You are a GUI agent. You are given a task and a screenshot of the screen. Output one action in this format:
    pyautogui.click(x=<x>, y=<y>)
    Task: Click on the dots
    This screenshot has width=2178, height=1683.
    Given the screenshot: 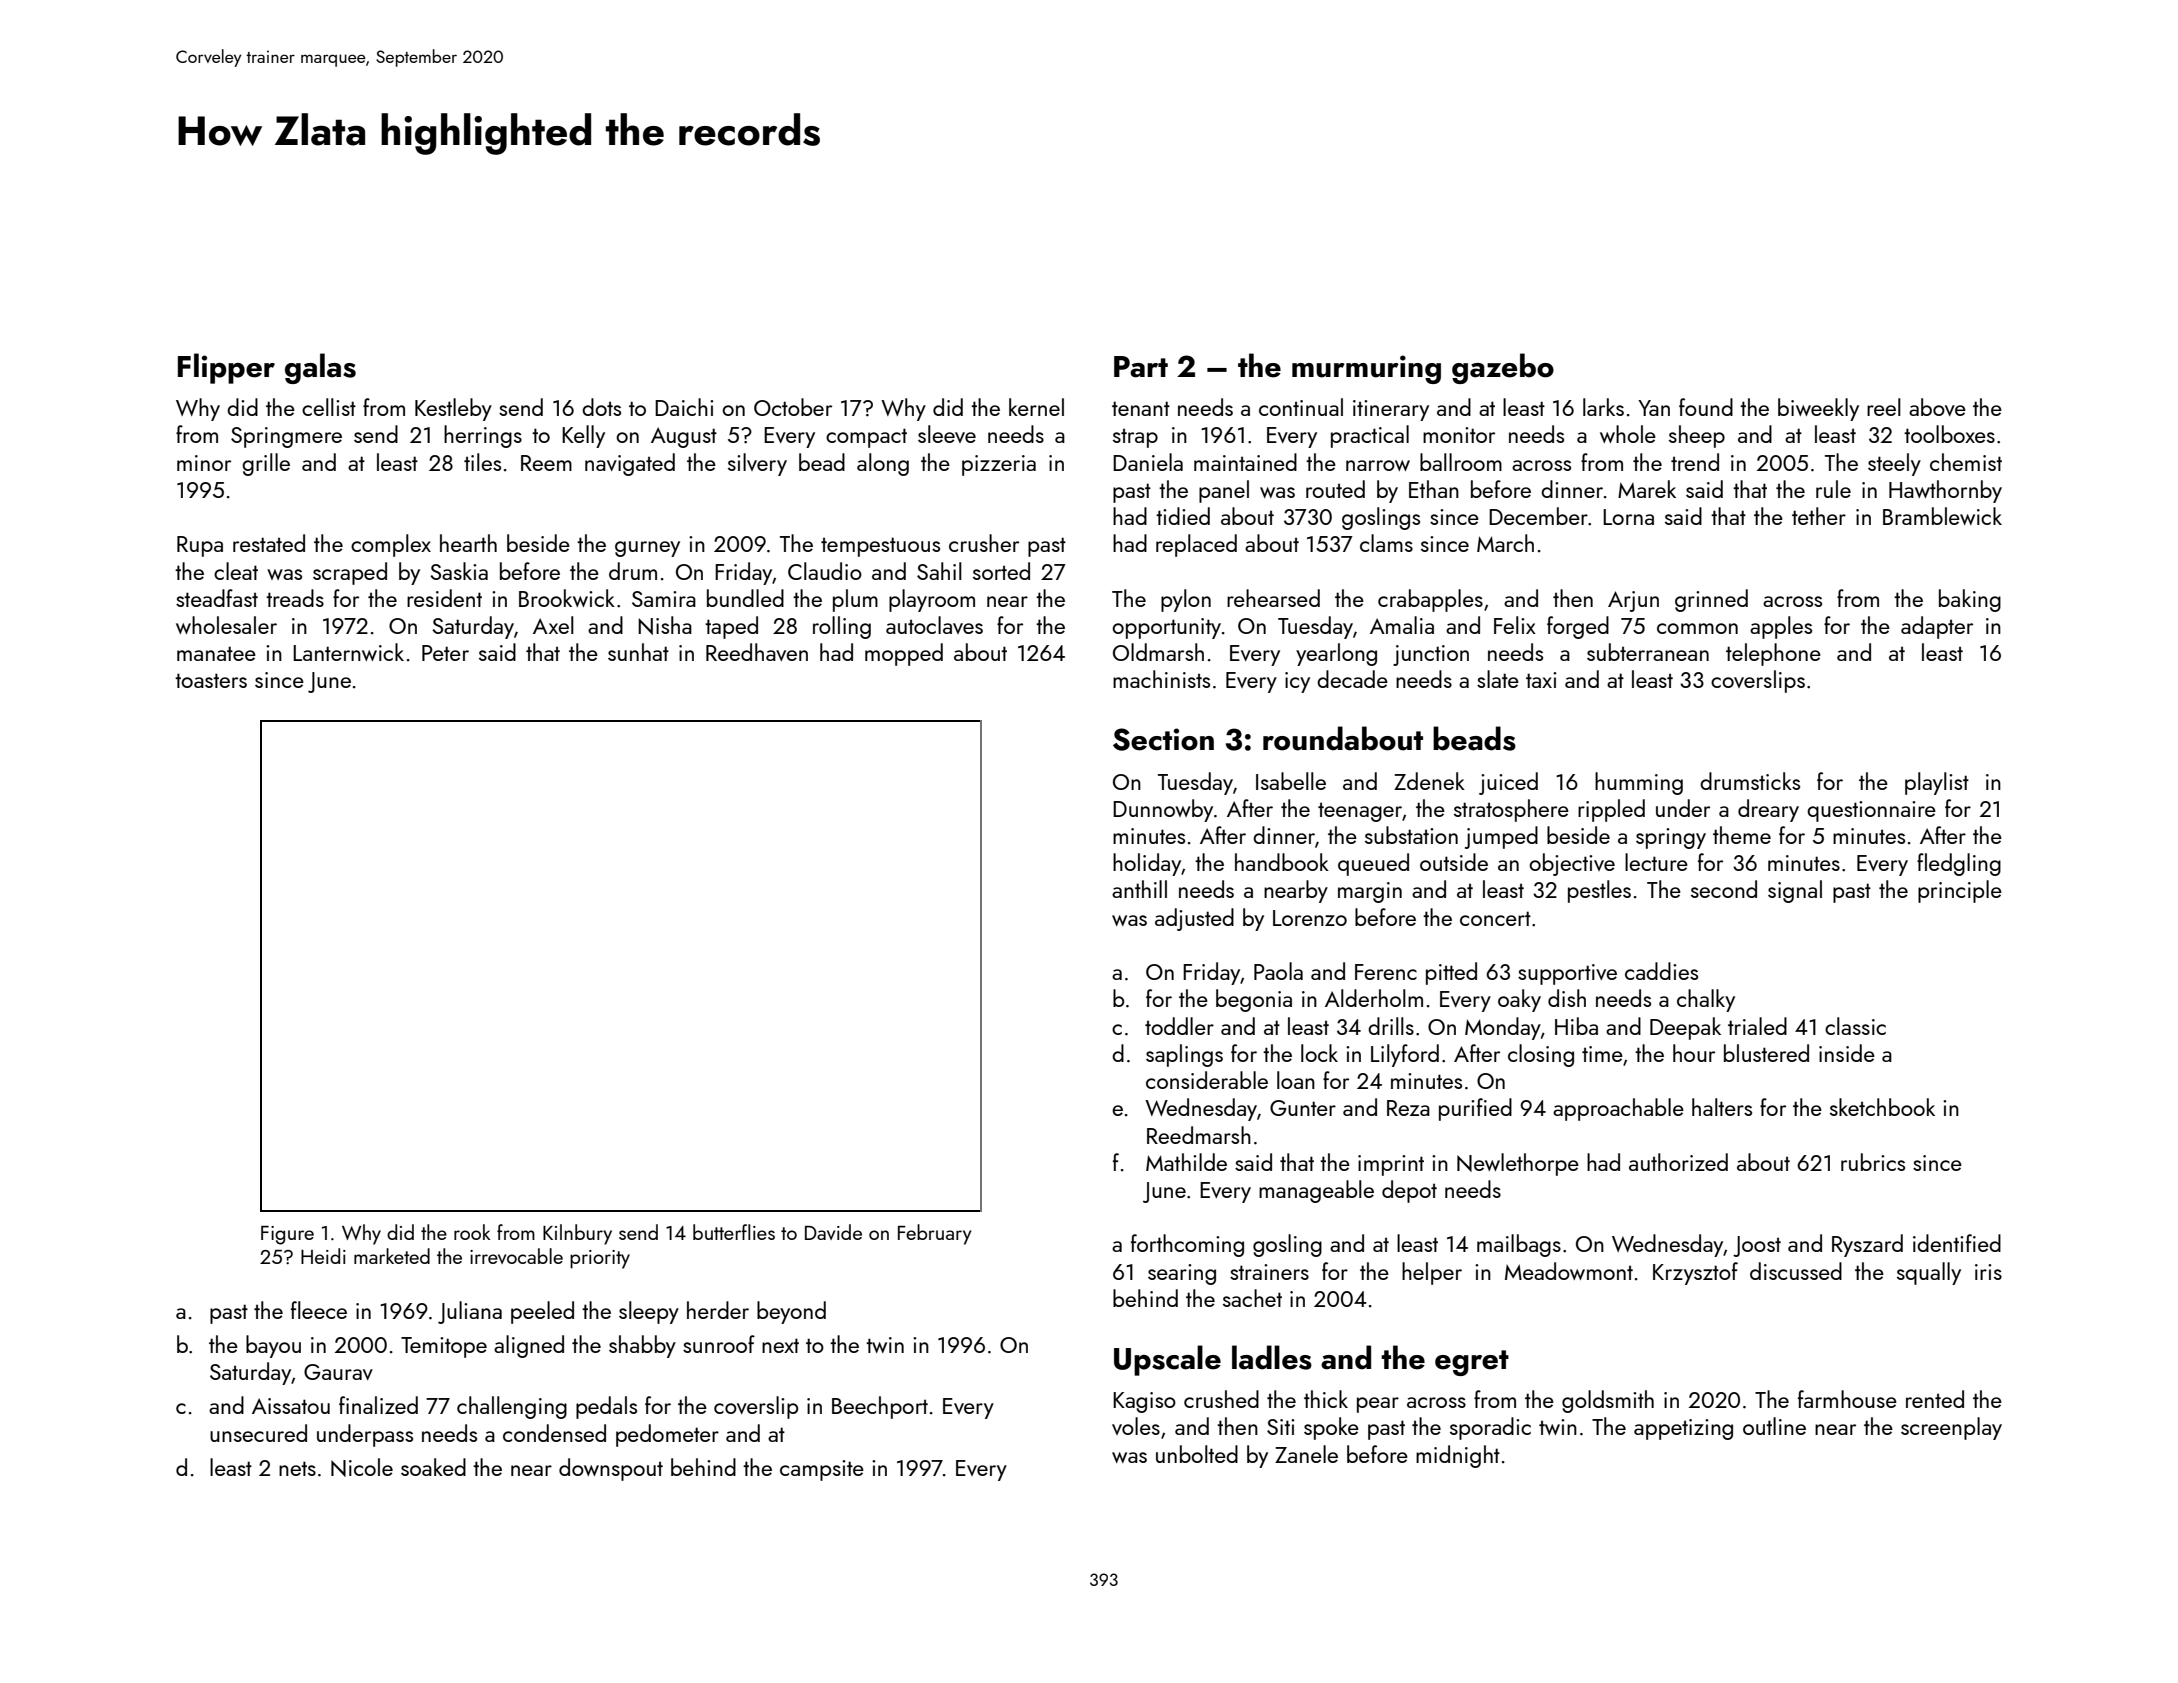 What is the action you would take?
    pyautogui.click(x=601, y=407)
